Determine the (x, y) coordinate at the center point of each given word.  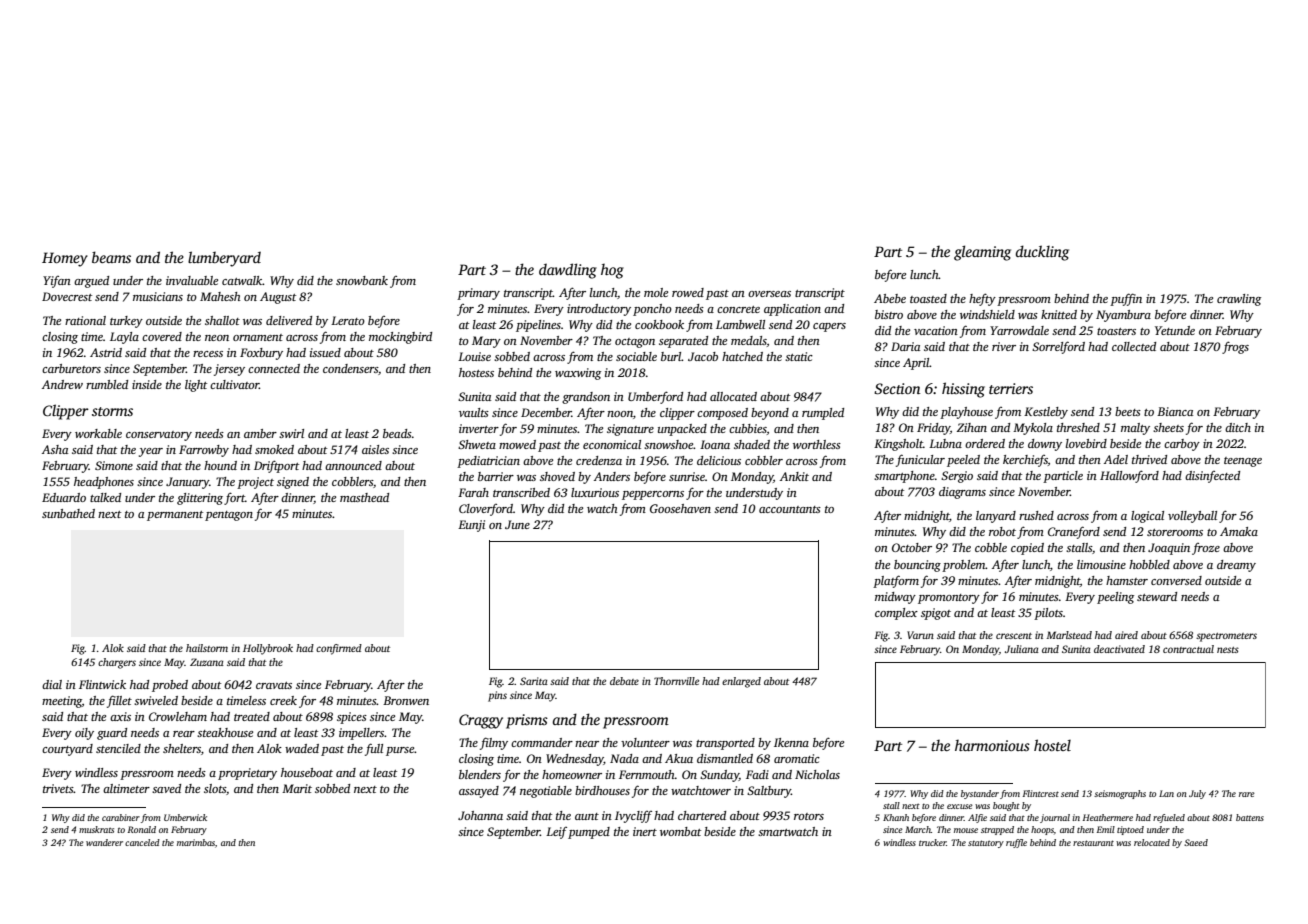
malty (1135, 429)
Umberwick (185, 817)
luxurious (595, 492)
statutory (986, 844)
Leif (556, 833)
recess (208, 354)
